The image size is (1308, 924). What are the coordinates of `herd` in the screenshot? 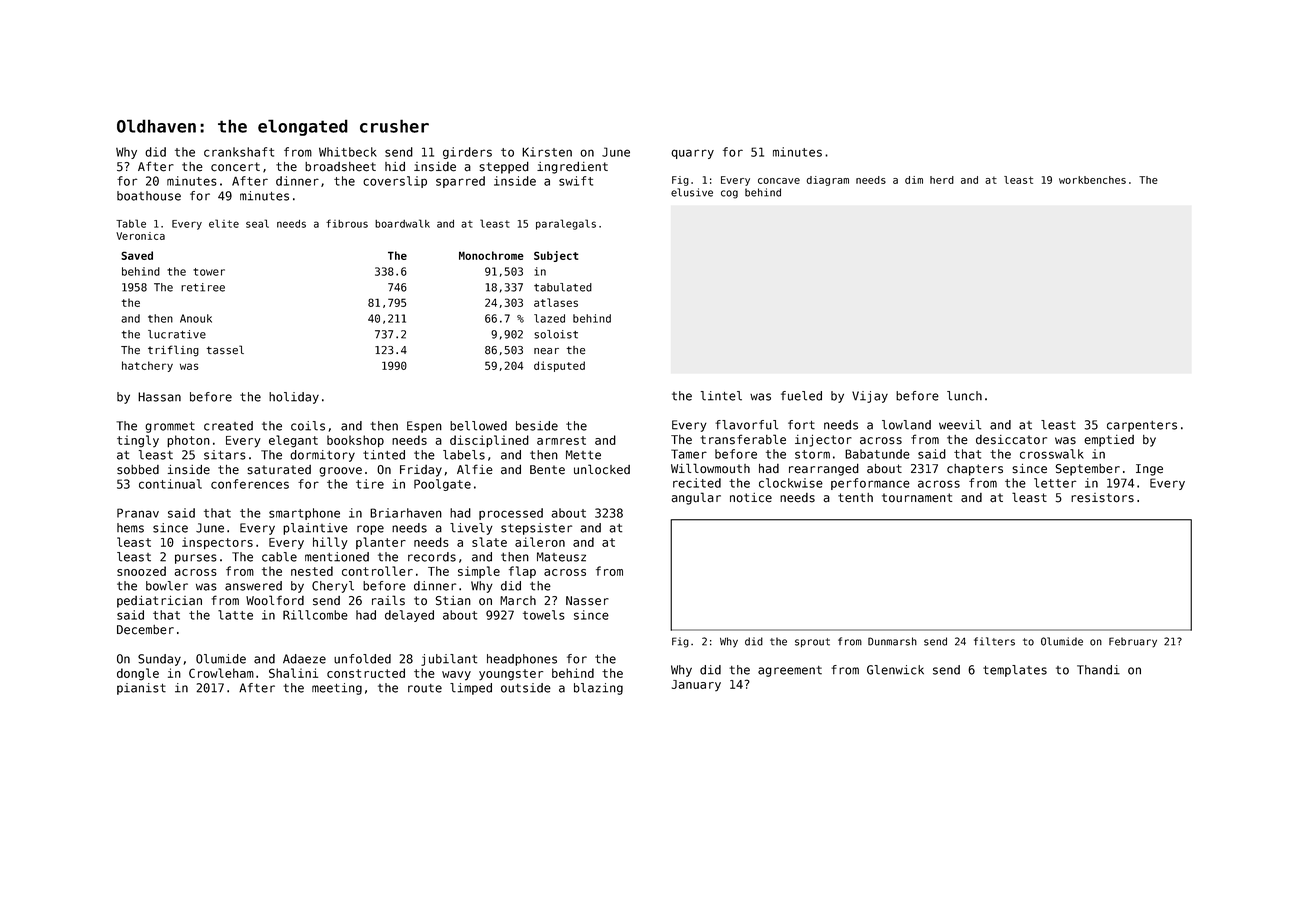 It's located at (942, 180).
